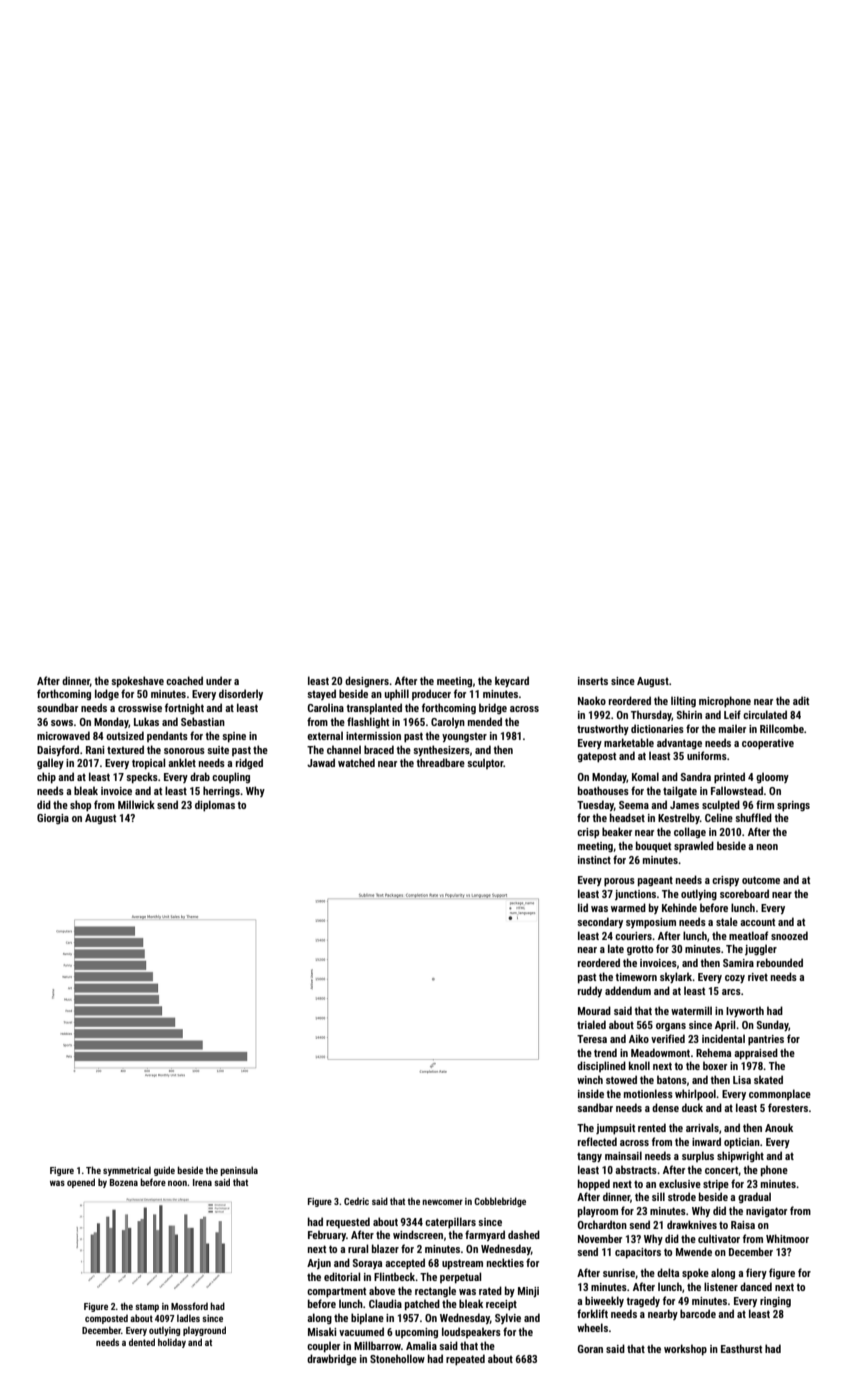 This image has width=849, height=1400. Describe the element at coordinates (219, 680) in the image. I see `under` at that location.
